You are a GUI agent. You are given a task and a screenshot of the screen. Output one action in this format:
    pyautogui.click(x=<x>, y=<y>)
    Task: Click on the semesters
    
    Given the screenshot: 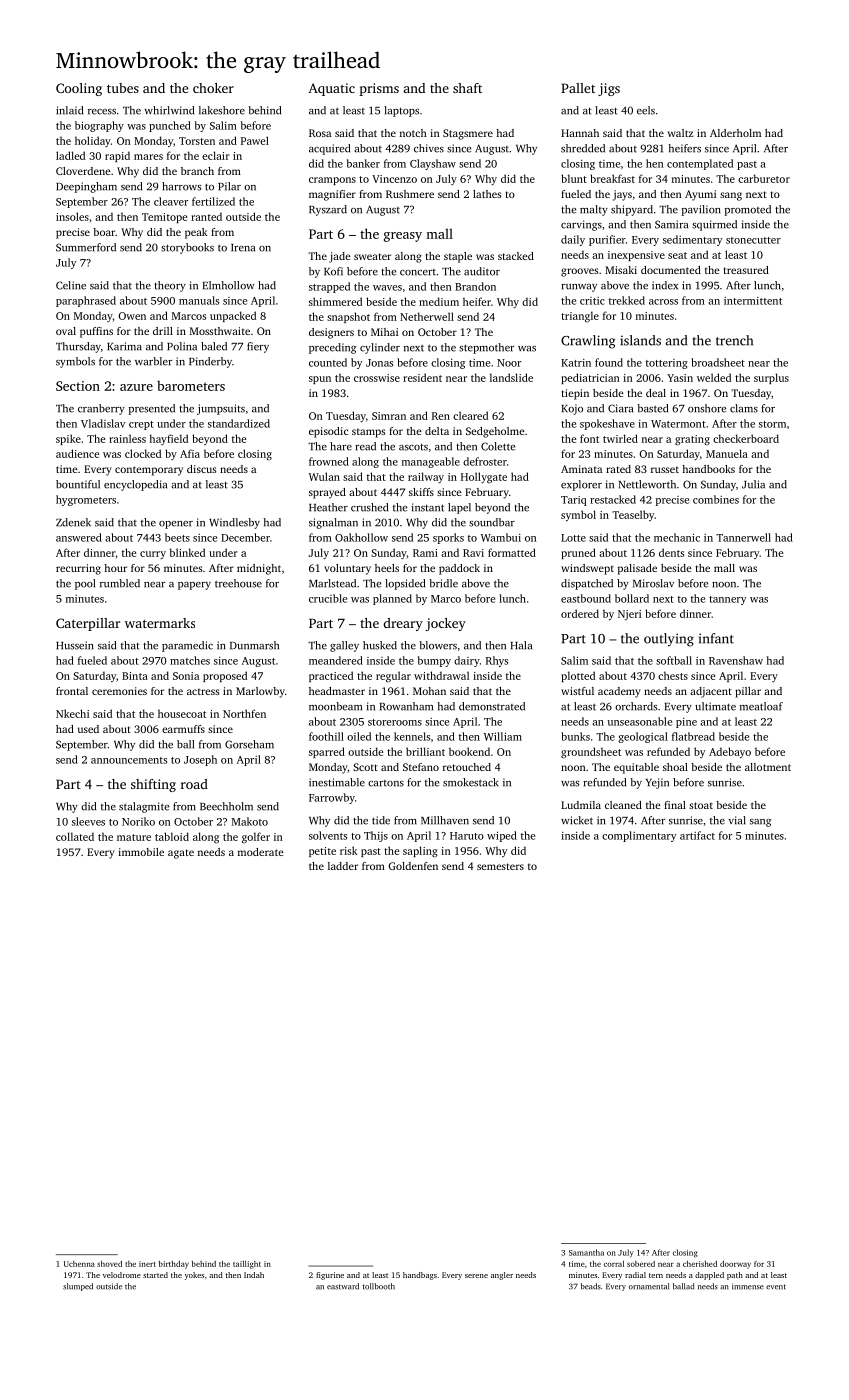 What is the action you would take?
    pyautogui.click(x=500, y=866)
